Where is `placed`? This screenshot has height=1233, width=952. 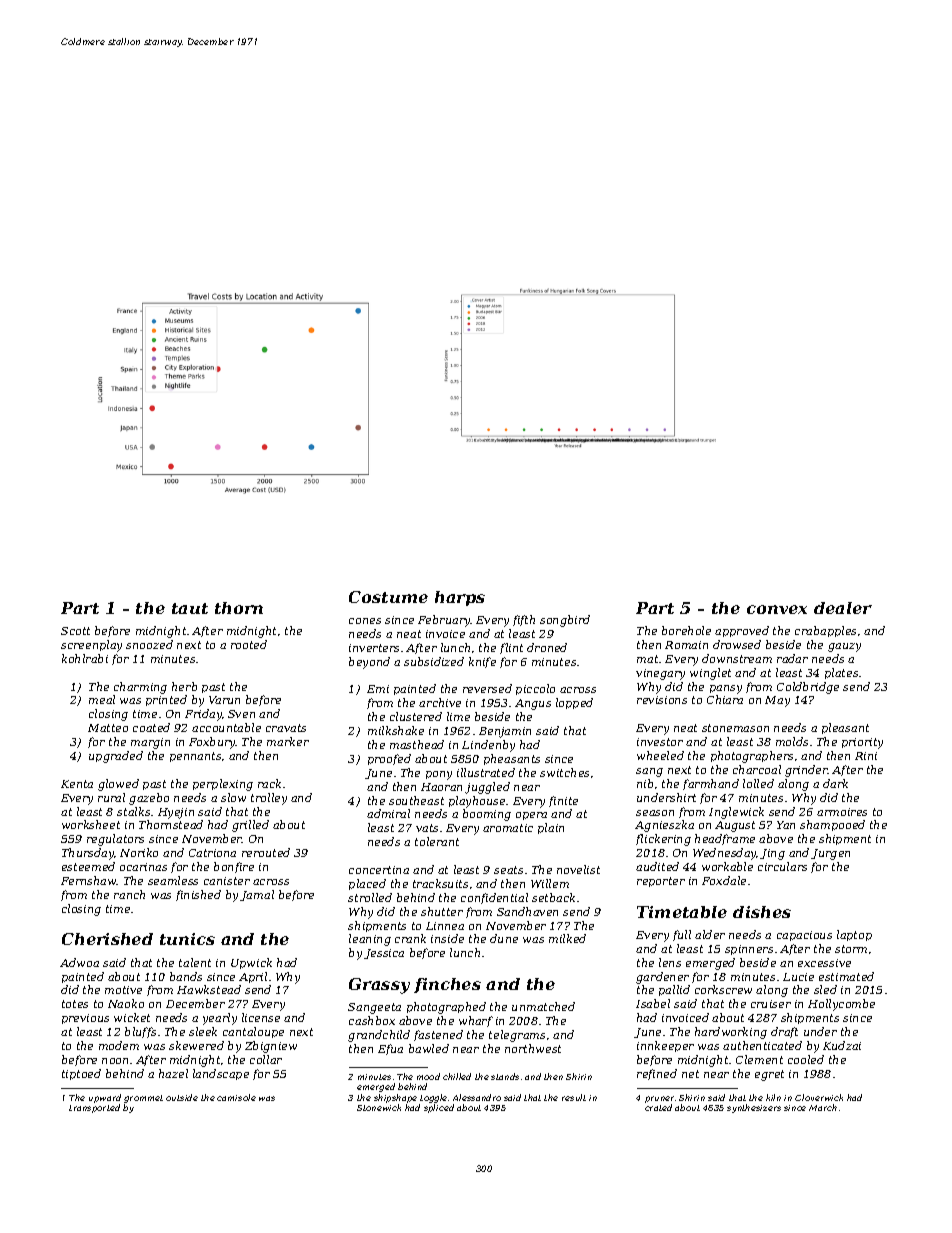 placed is located at coordinates (367, 884).
